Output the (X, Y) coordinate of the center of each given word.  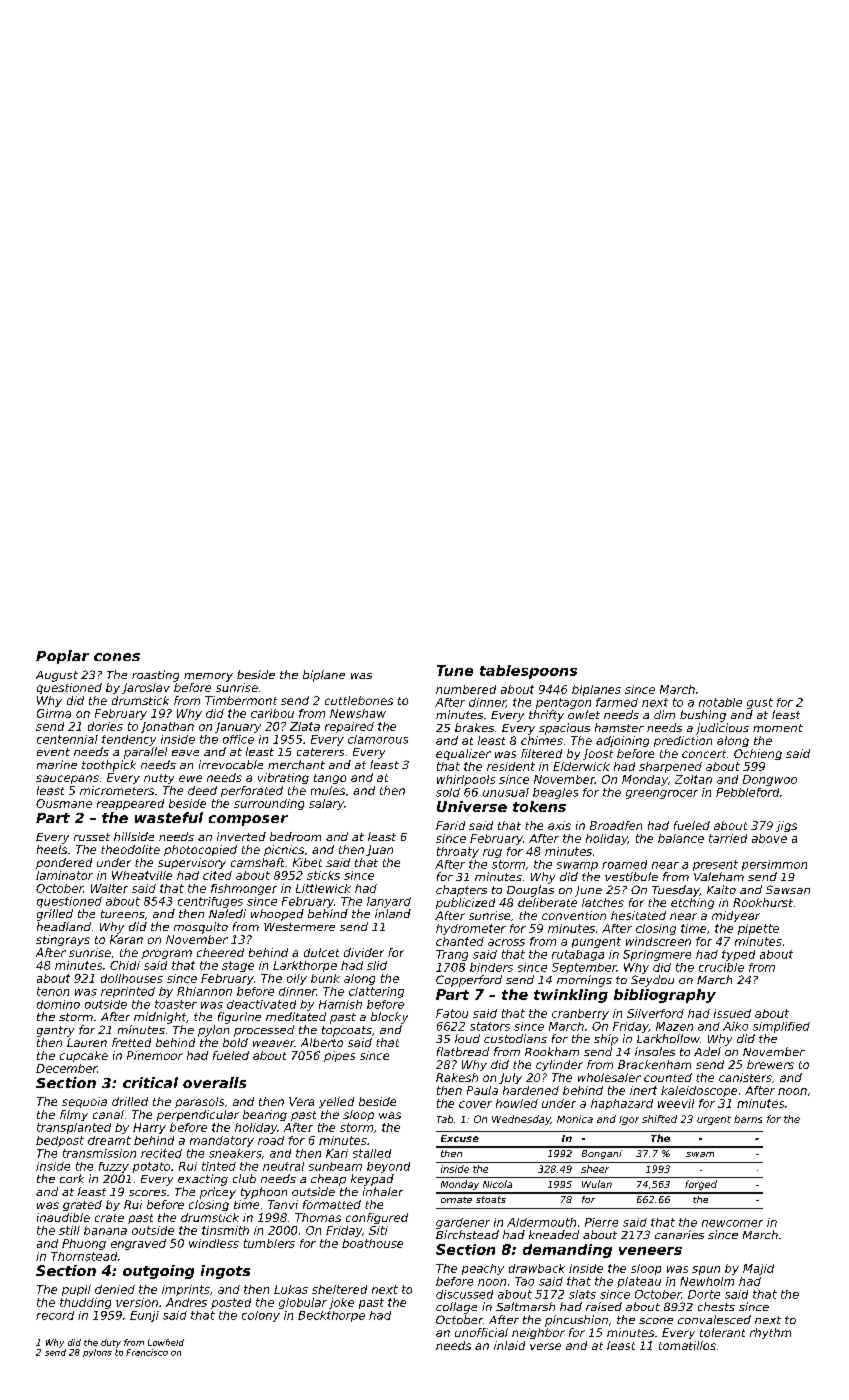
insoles (655, 1051)
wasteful (169, 817)
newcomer (732, 1223)
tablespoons (528, 672)
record (55, 1315)
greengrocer (662, 794)
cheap (328, 1180)
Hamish (340, 1004)
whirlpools (466, 780)
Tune (455, 670)
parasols (199, 1102)
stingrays (63, 940)
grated (82, 1205)
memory (208, 677)
